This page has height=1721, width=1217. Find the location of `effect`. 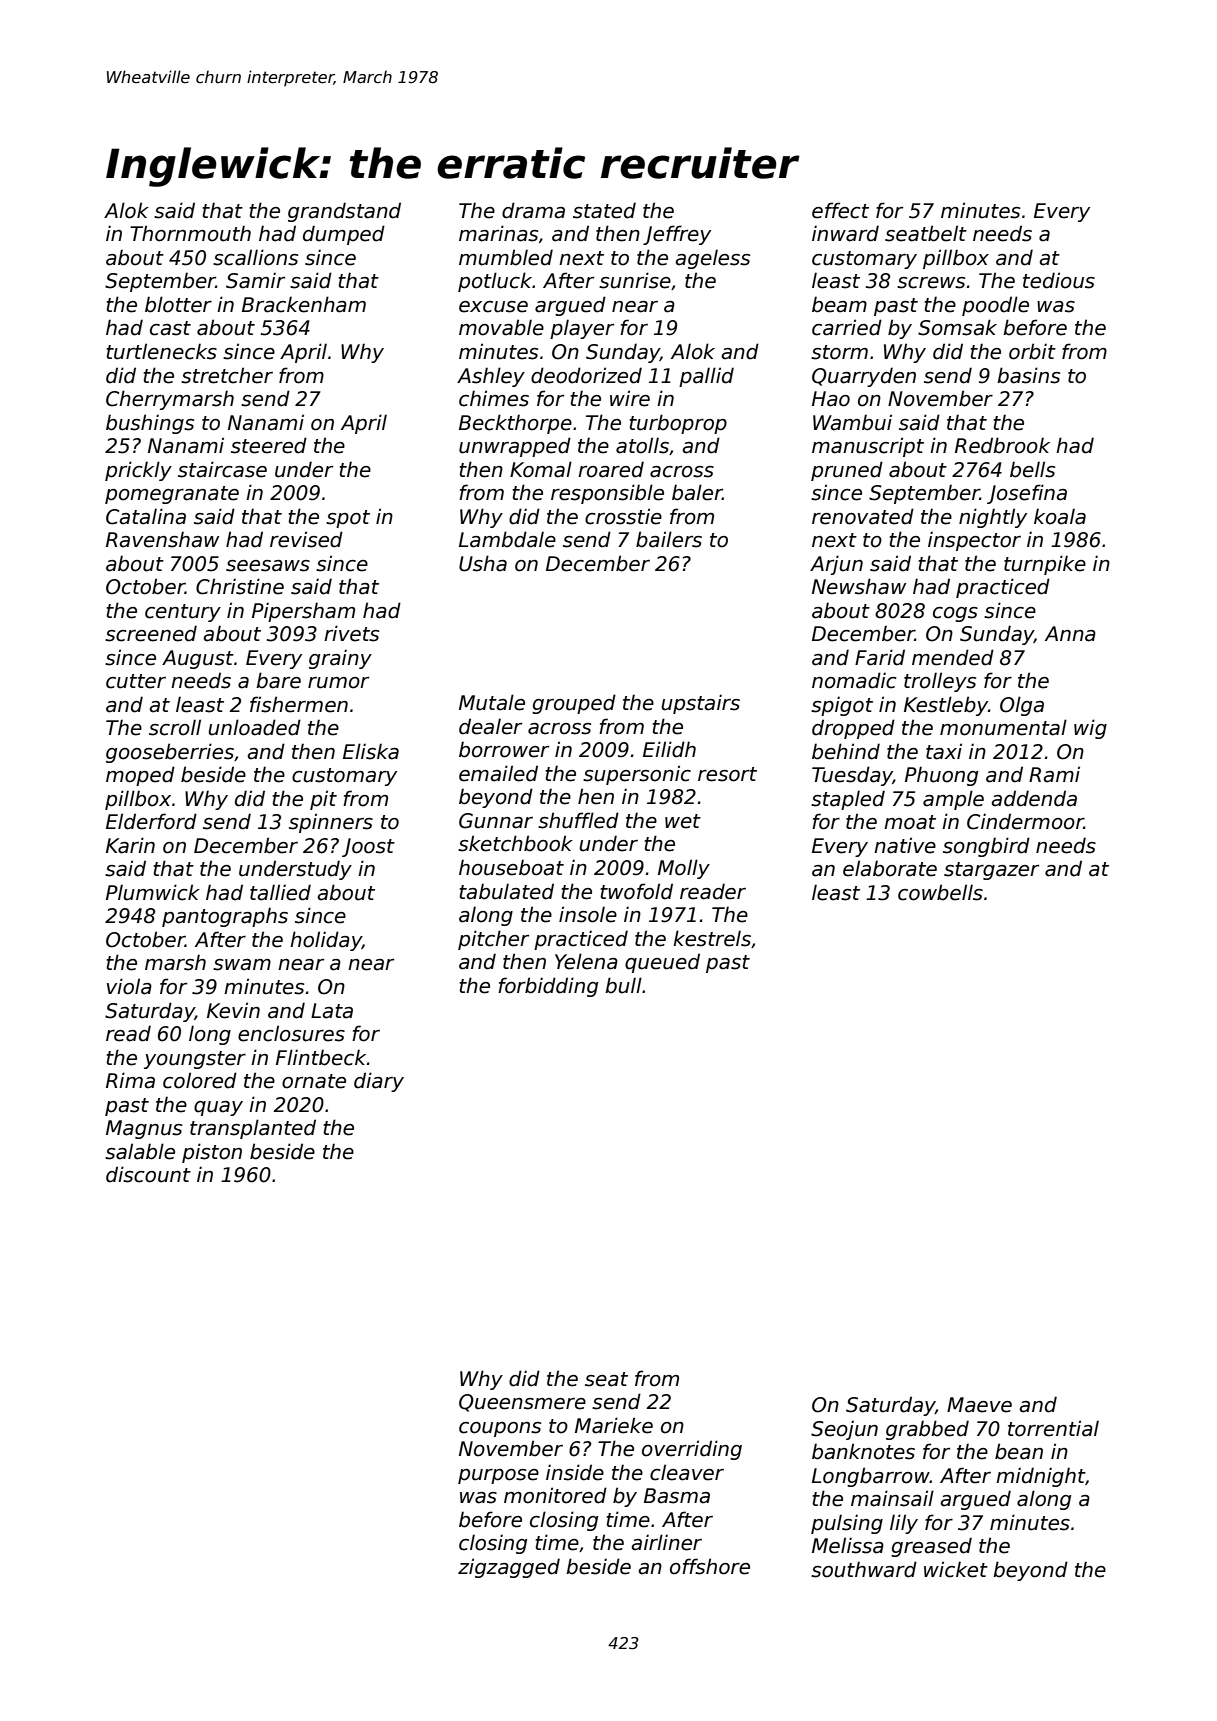

effect is located at coordinates (840, 210).
